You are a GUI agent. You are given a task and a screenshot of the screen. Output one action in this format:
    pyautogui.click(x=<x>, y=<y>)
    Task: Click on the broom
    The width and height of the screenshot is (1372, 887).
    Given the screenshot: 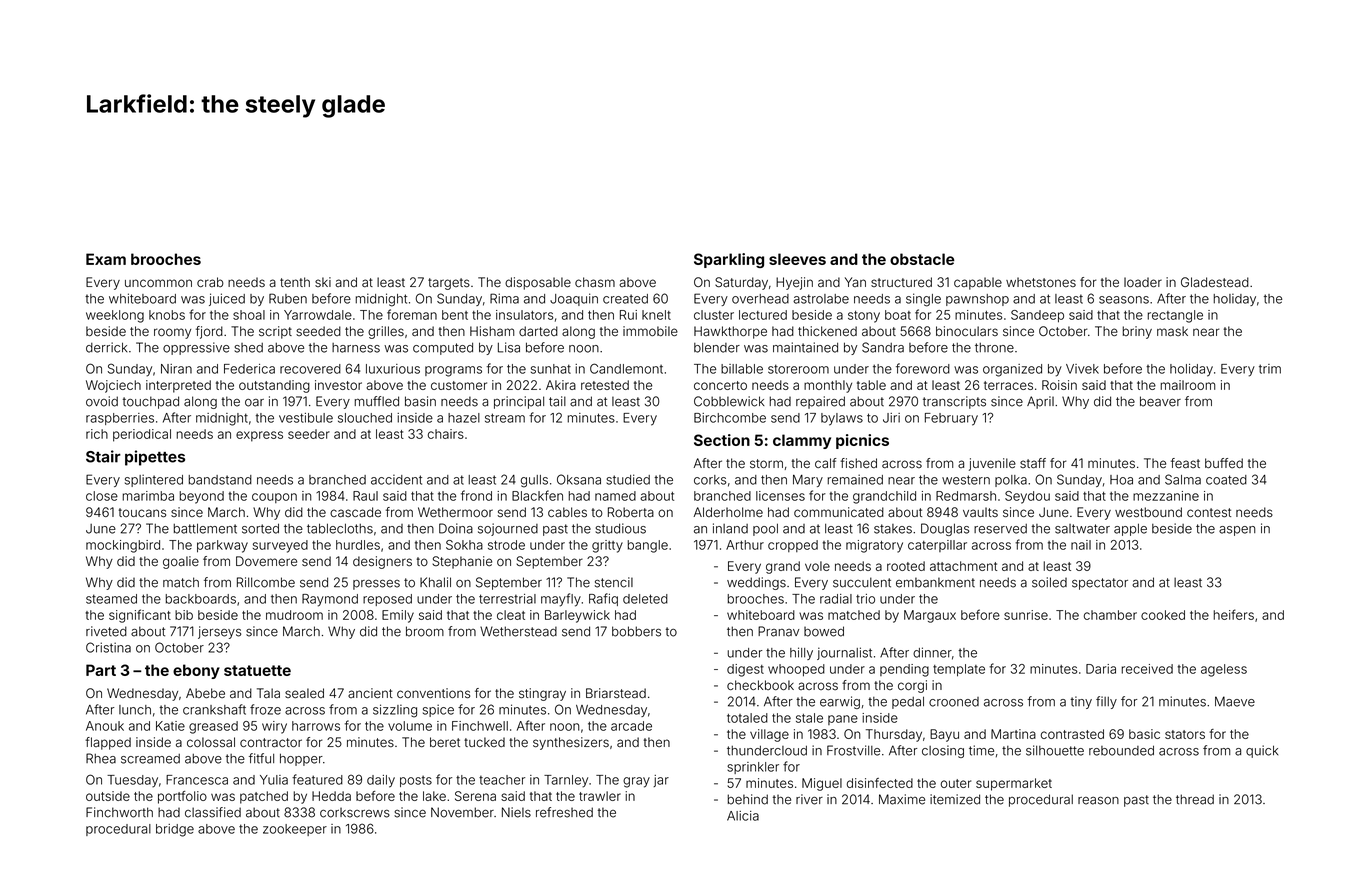 What is the action you would take?
    pyautogui.click(x=425, y=631)
